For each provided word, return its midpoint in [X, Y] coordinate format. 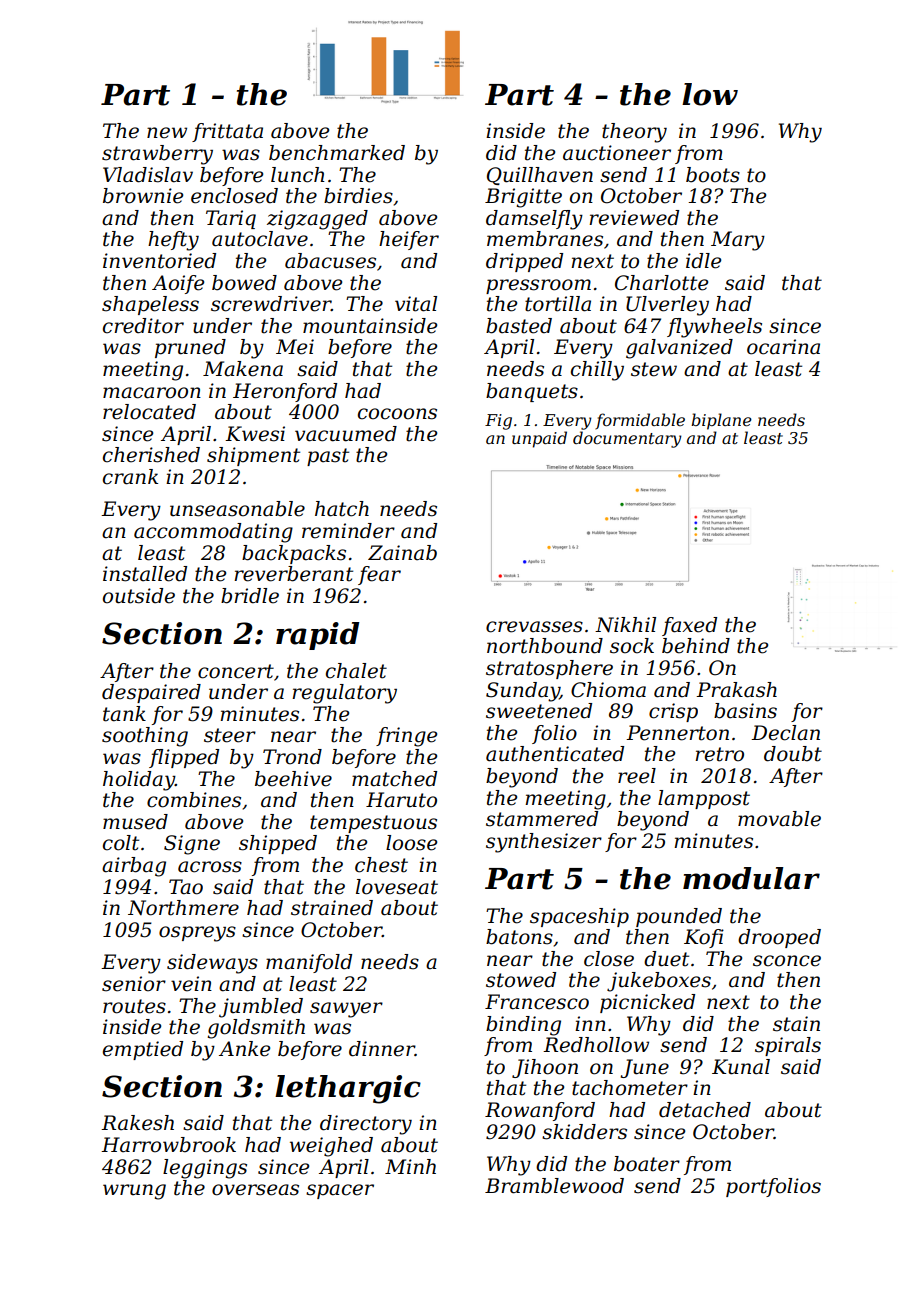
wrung [134, 1192]
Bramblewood [554, 1186]
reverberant [293, 574]
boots [713, 175]
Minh [410, 1166]
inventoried [159, 261]
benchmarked [337, 153]
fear [379, 575]
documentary [627, 439]
